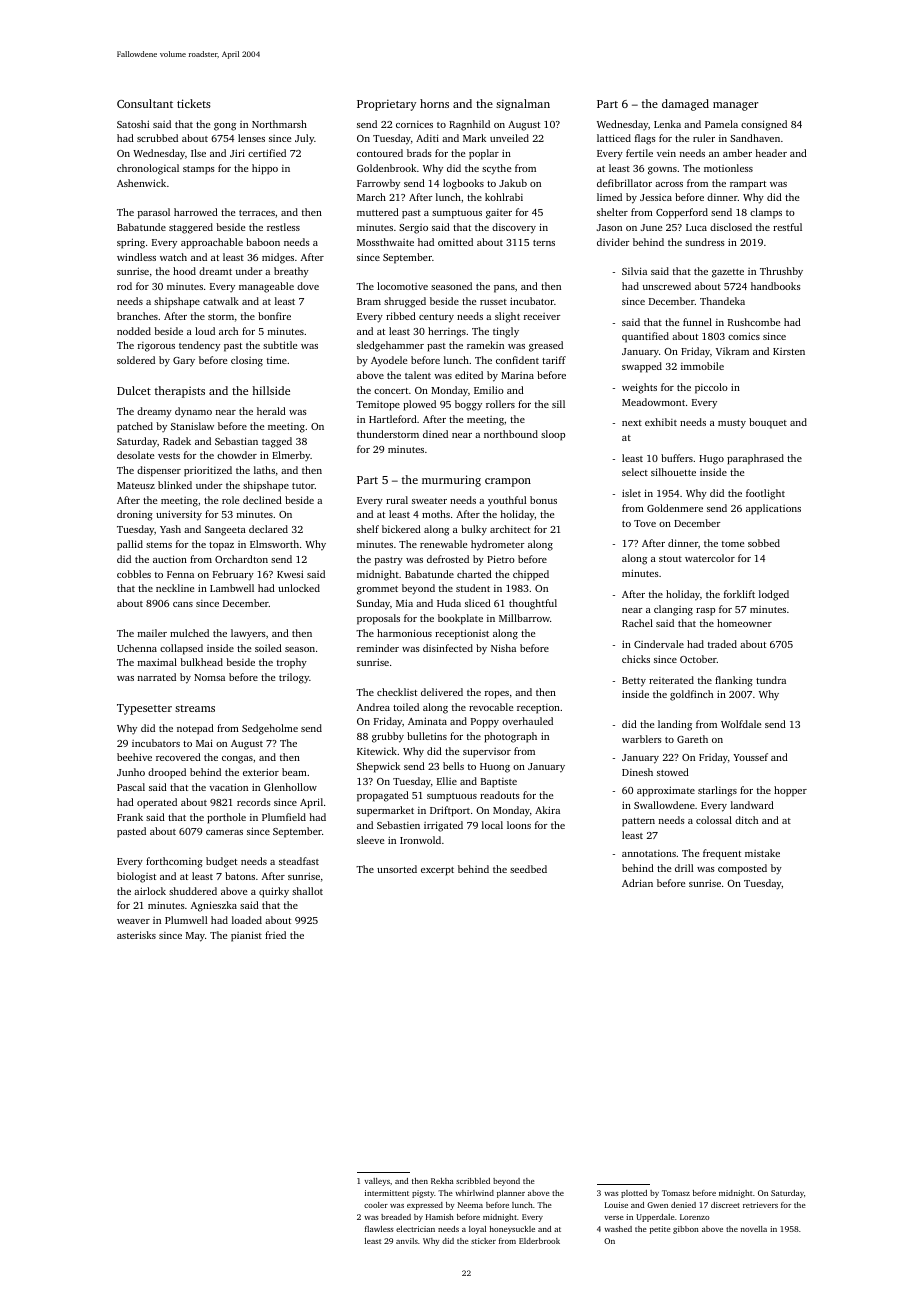  What do you see at coordinates (378, 406) in the page?
I see `Temitope` at bounding box center [378, 406].
